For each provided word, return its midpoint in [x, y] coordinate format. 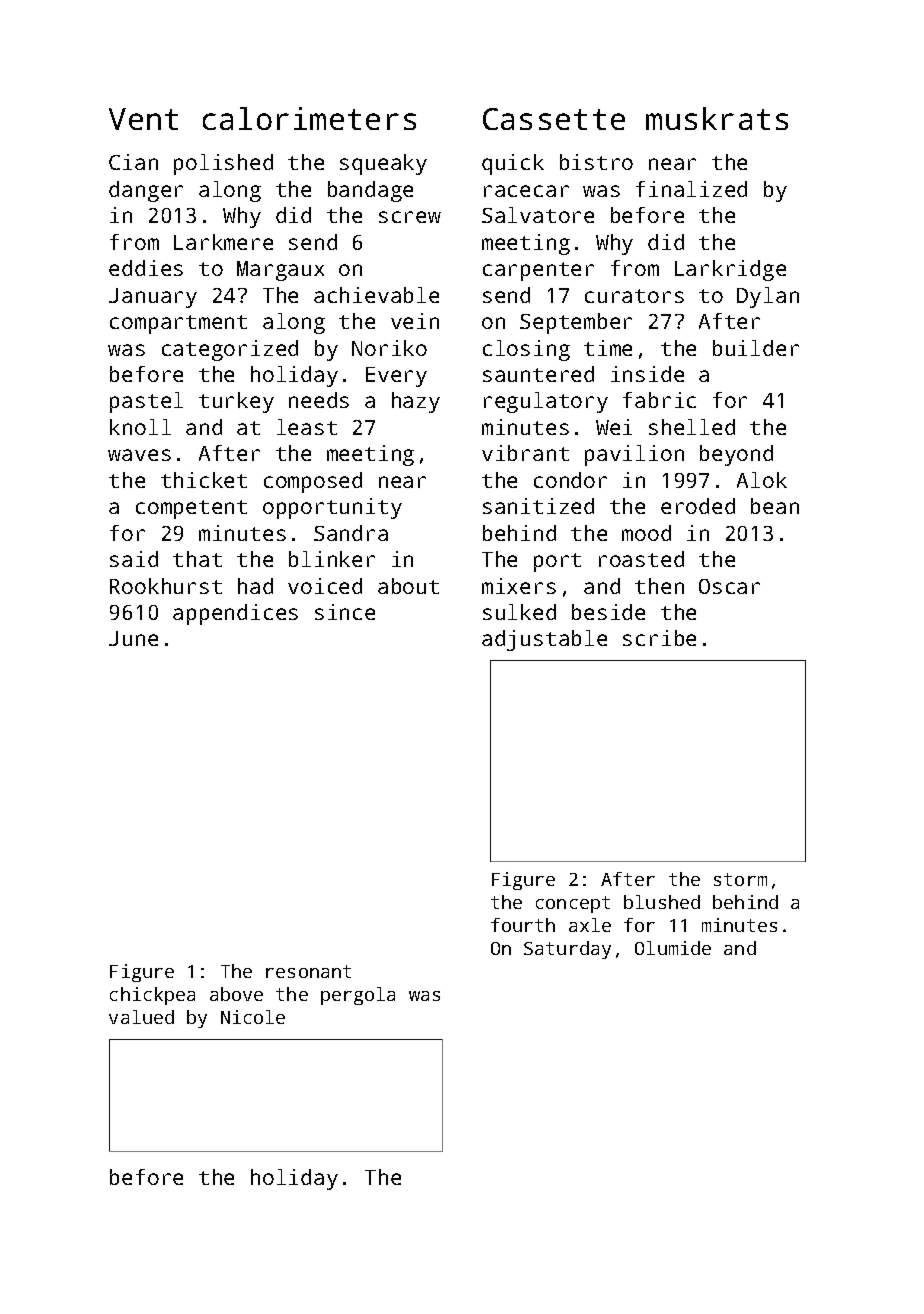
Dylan [768, 297]
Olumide [673, 948]
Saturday [567, 950]
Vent [143, 119]
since [345, 612]
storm [740, 879]
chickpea [152, 996]
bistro [596, 162]
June [133, 638]
